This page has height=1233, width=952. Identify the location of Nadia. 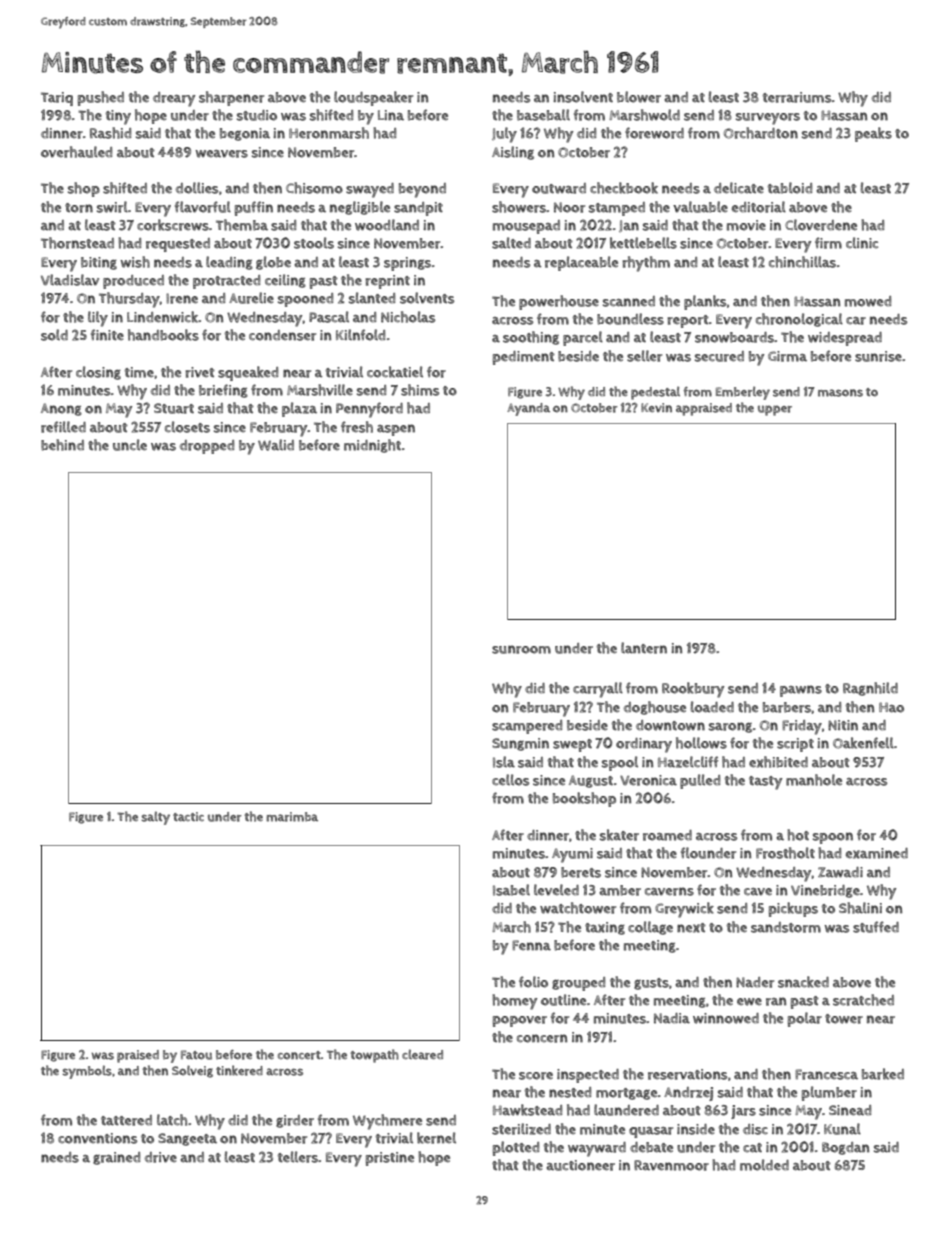
(672, 1018).
